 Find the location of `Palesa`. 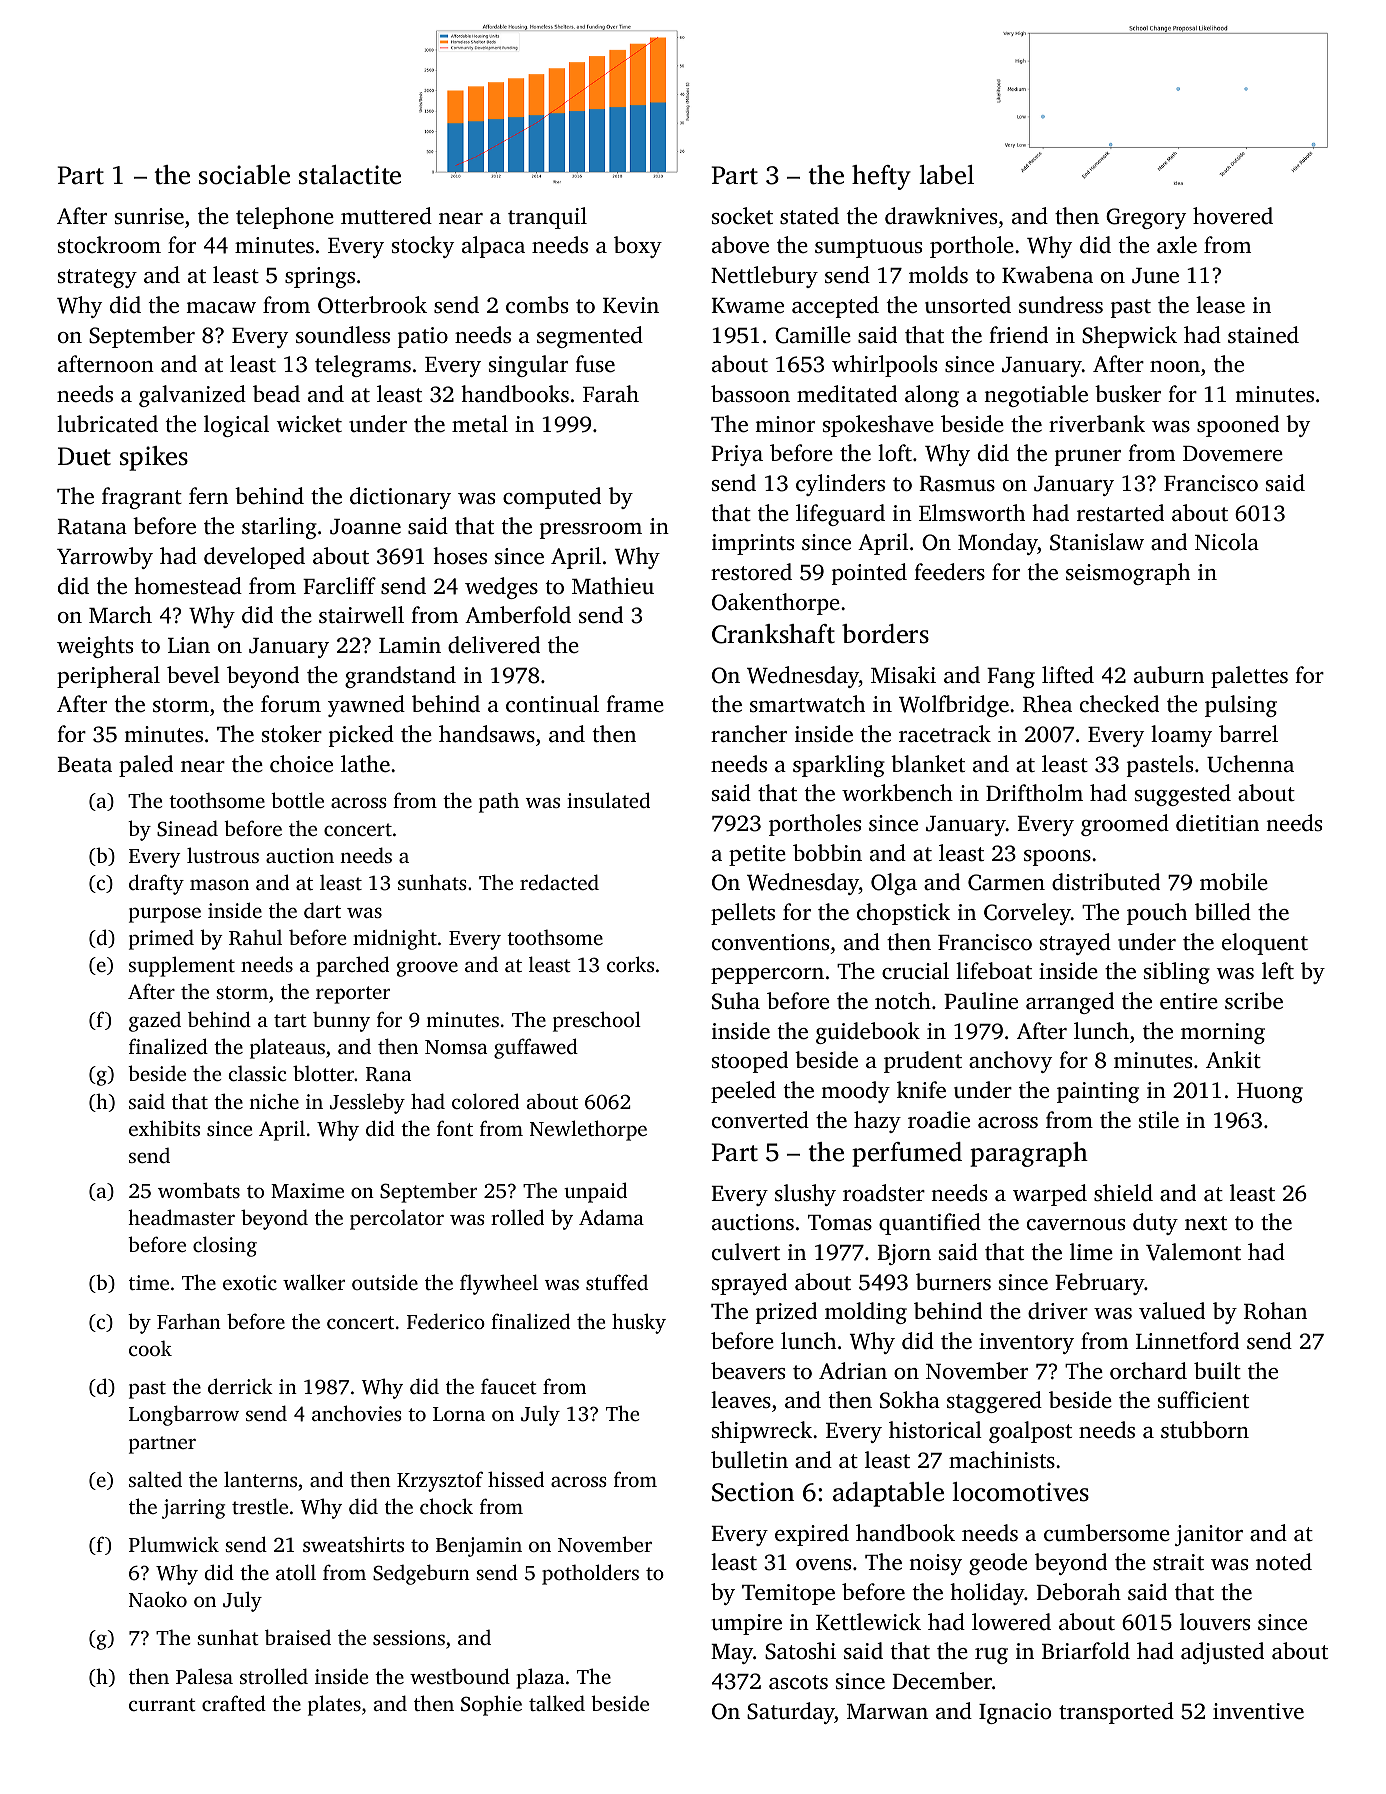

Palesa is located at coordinates (204, 1676).
